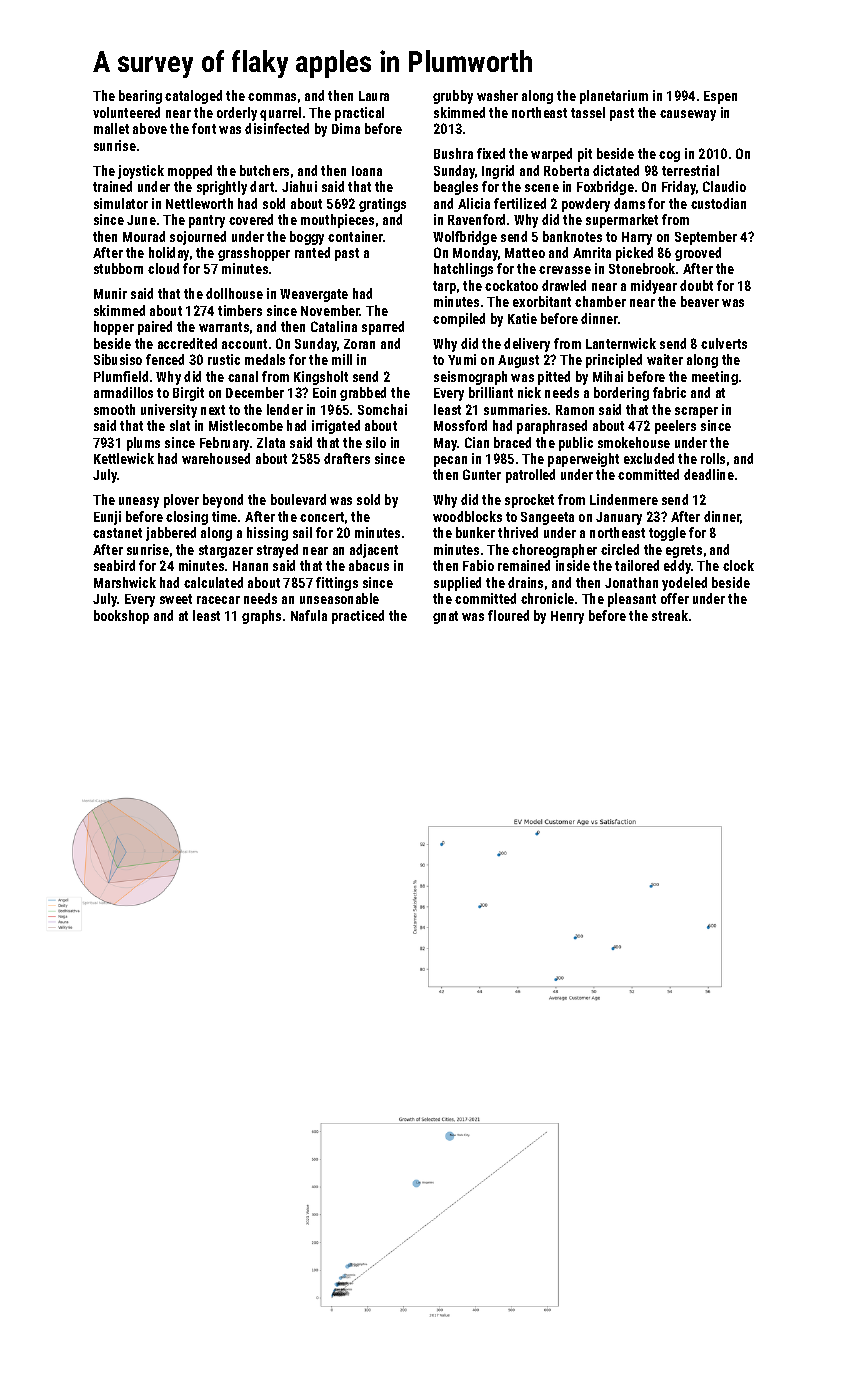 The height and width of the screenshot is (1400, 849). I want to click on waiter, so click(665, 359).
